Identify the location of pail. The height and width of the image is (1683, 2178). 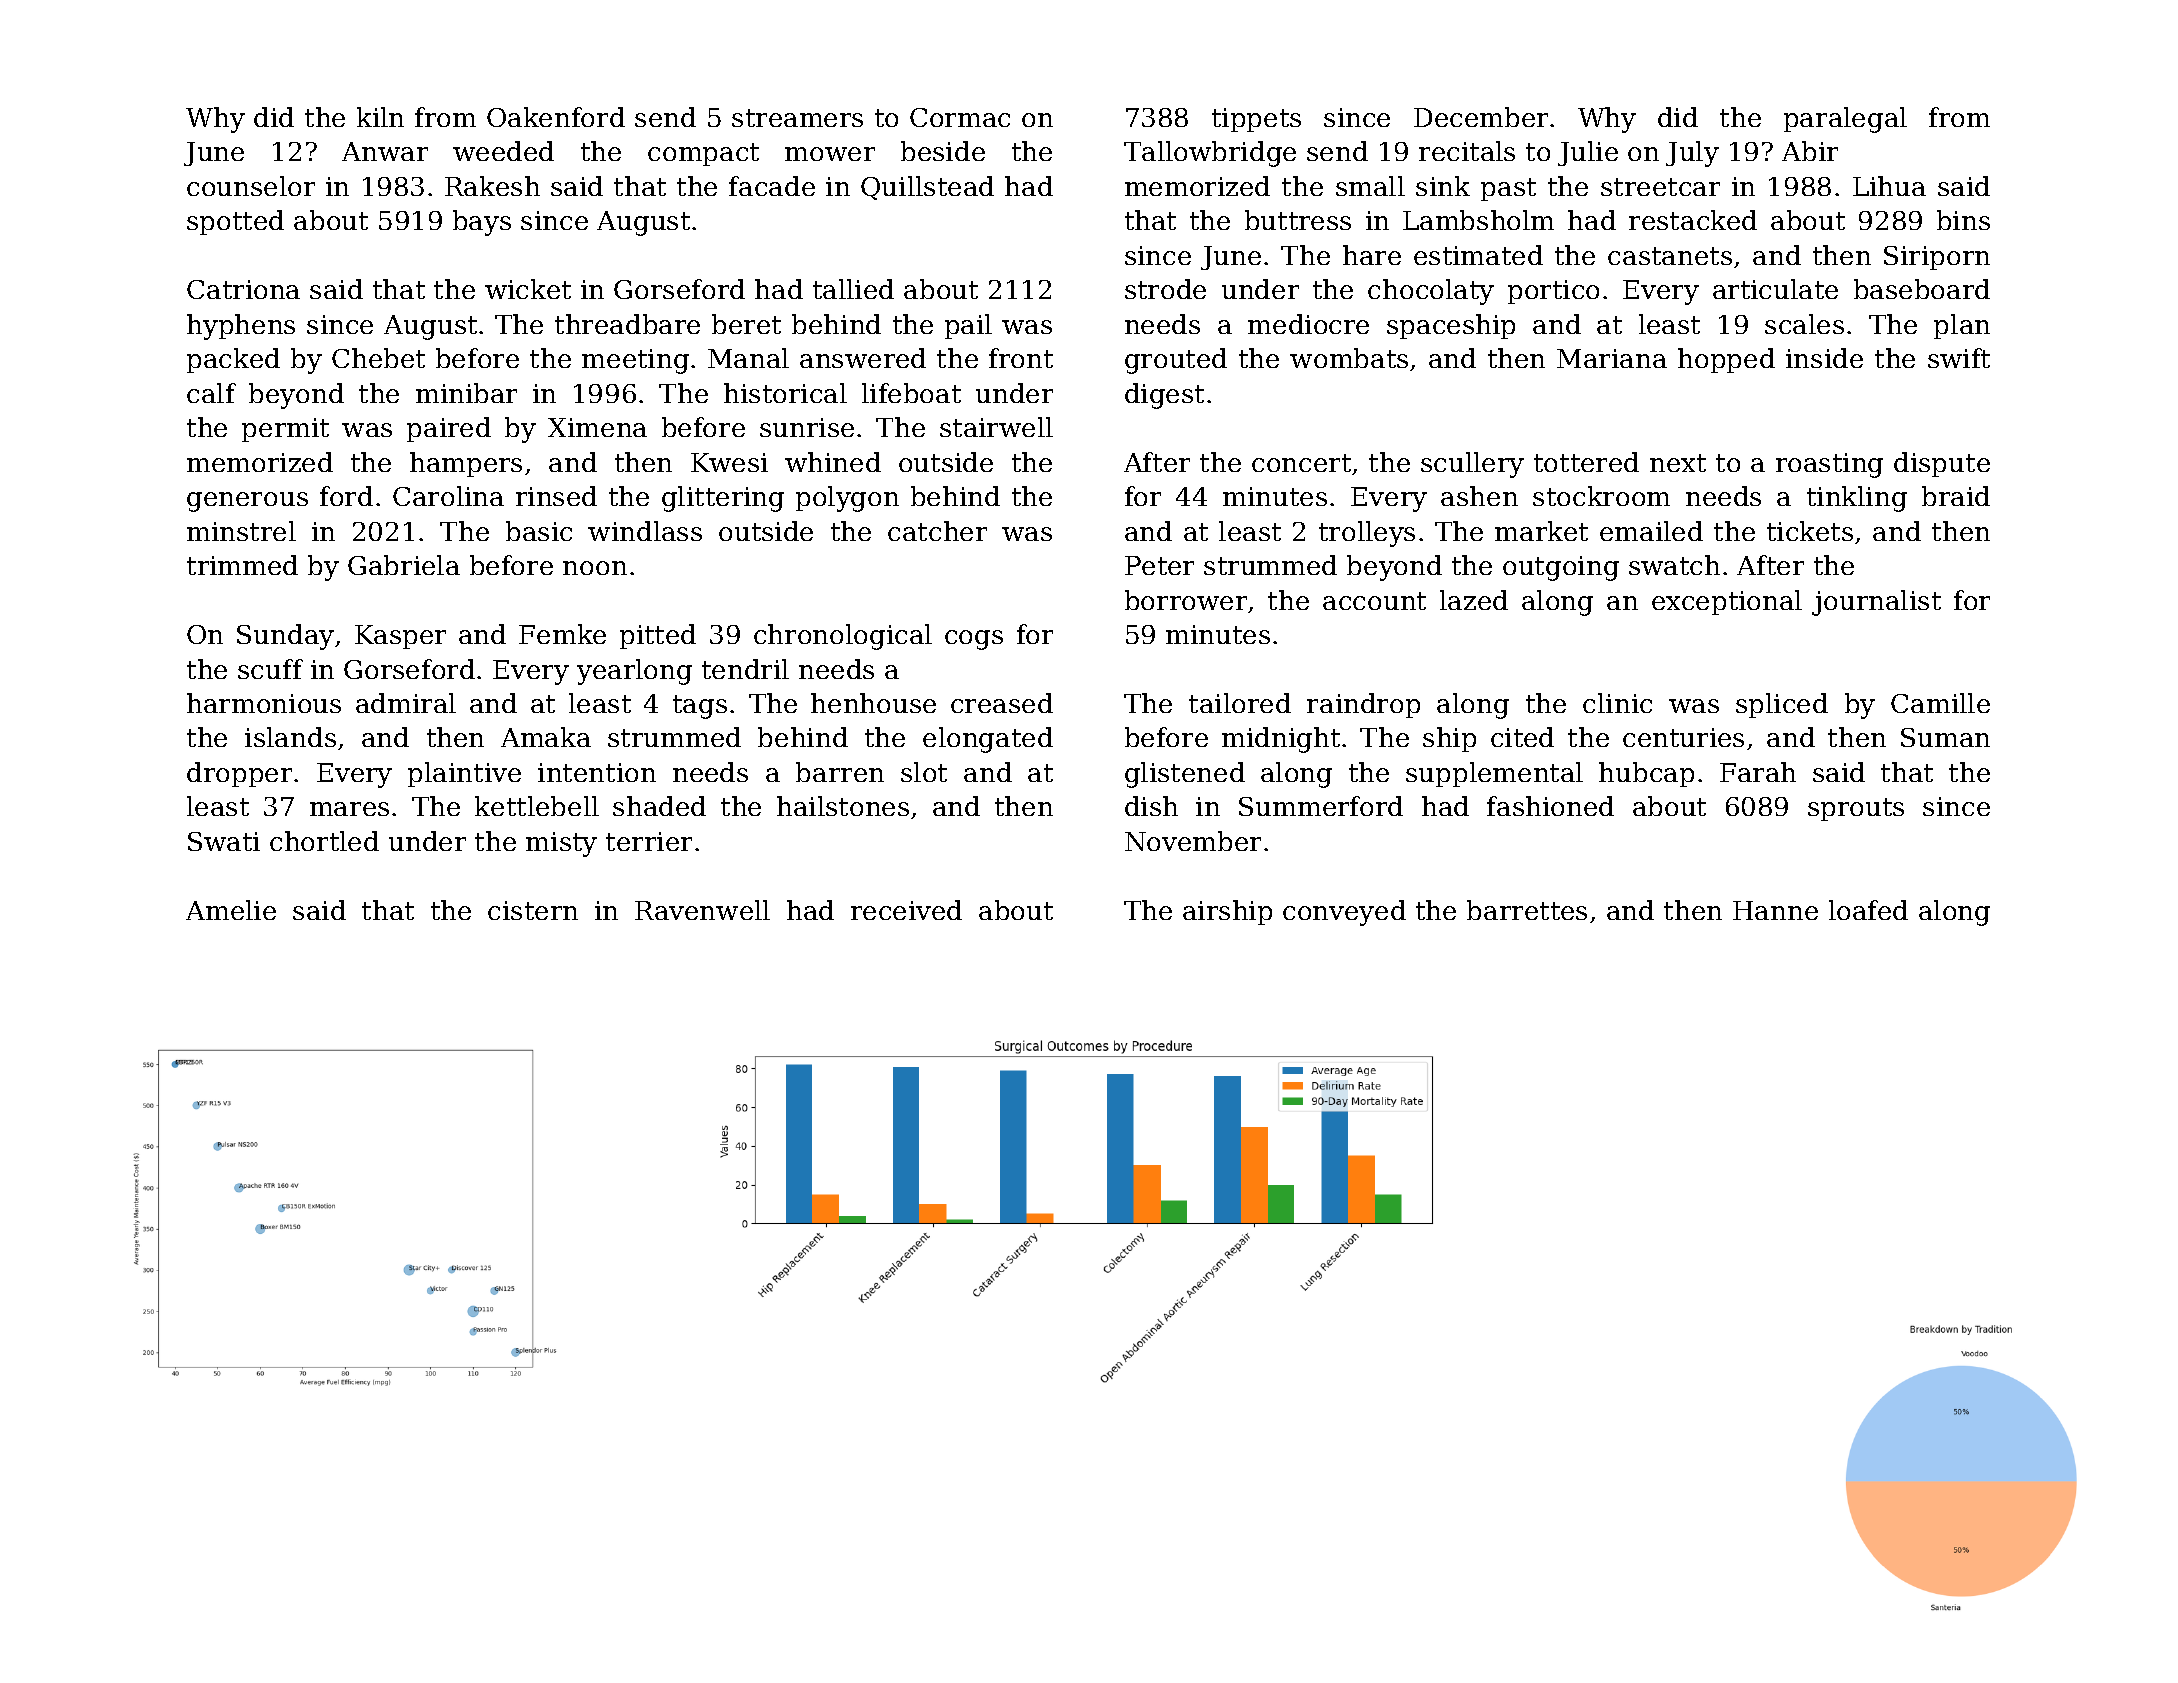
(968, 326).
